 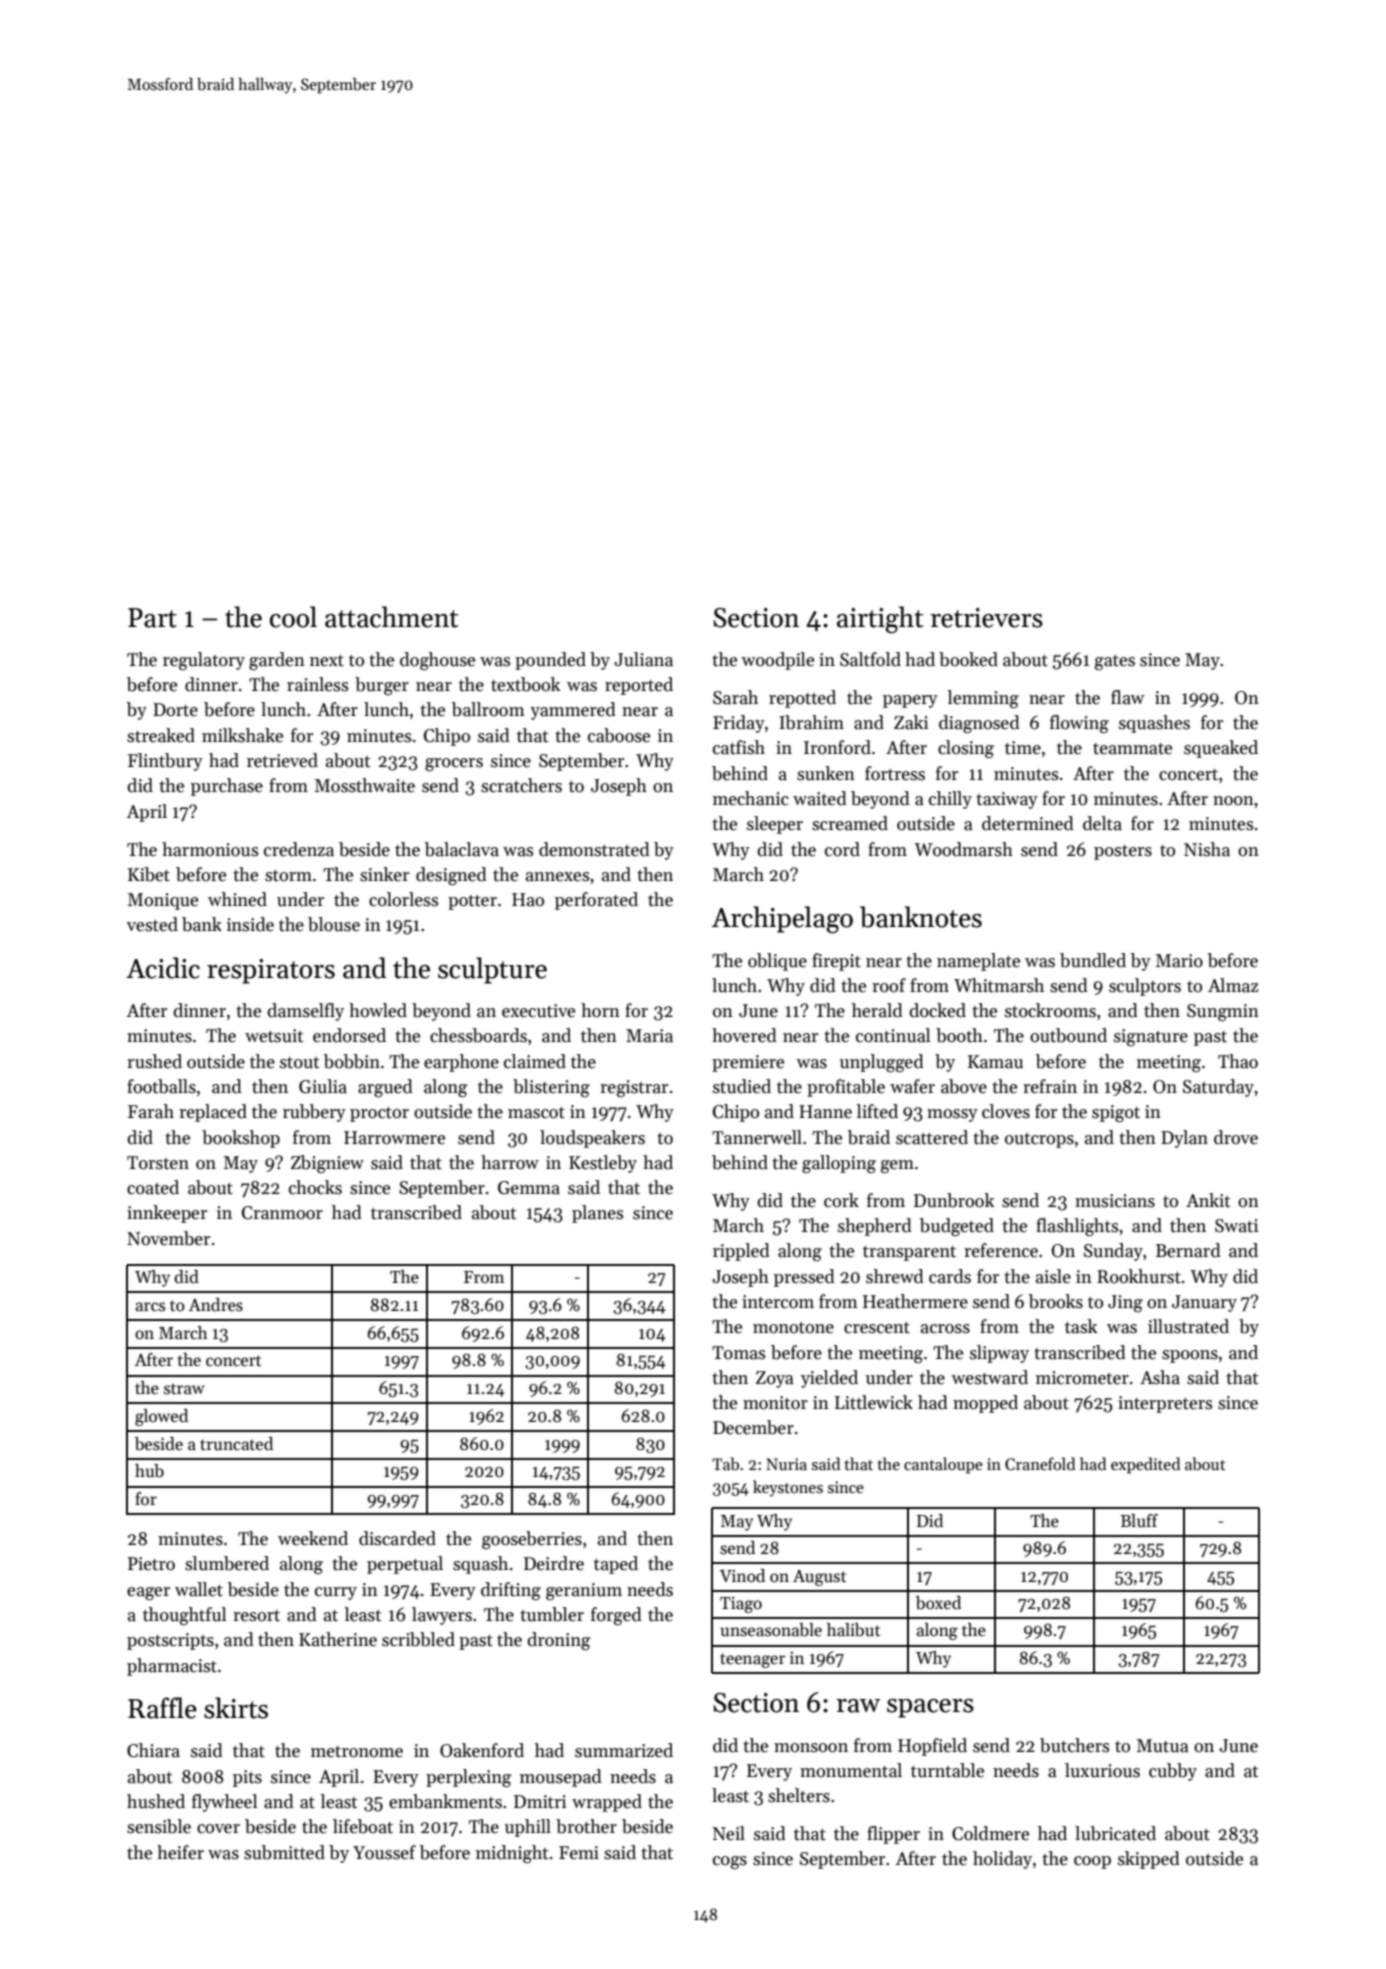 What do you see at coordinates (284, 1852) in the page?
I see `submitted` at bounding box center [284, 1852].
